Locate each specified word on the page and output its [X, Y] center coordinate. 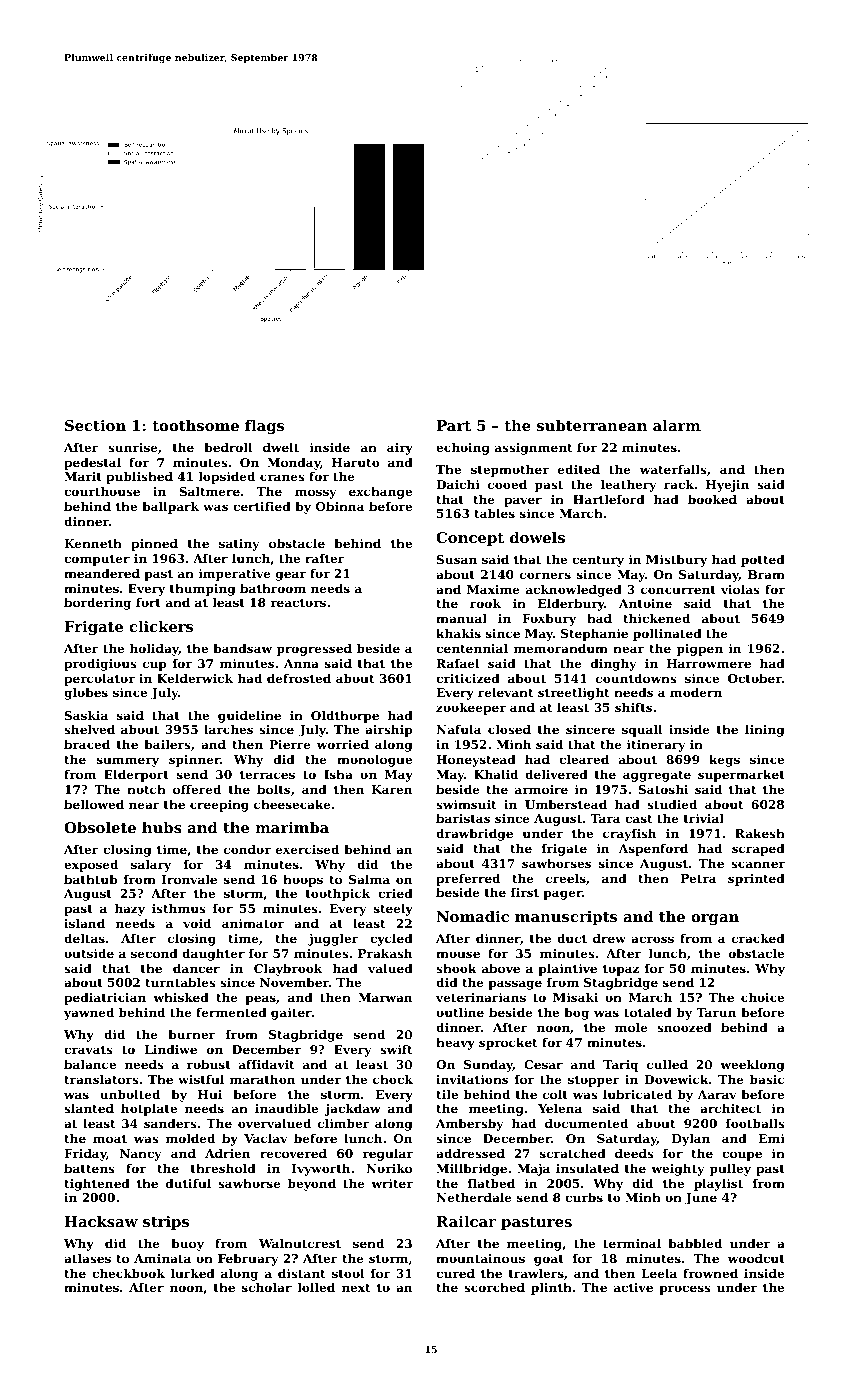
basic [767, 1079]
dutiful [188, 1183]
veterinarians [481, 997]
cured [455, 1273]
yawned [89, 1014]
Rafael [457, 663]
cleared [584, 759]
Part [453, 425]
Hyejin [727, 486]
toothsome [195, 425]
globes [86, 694]
